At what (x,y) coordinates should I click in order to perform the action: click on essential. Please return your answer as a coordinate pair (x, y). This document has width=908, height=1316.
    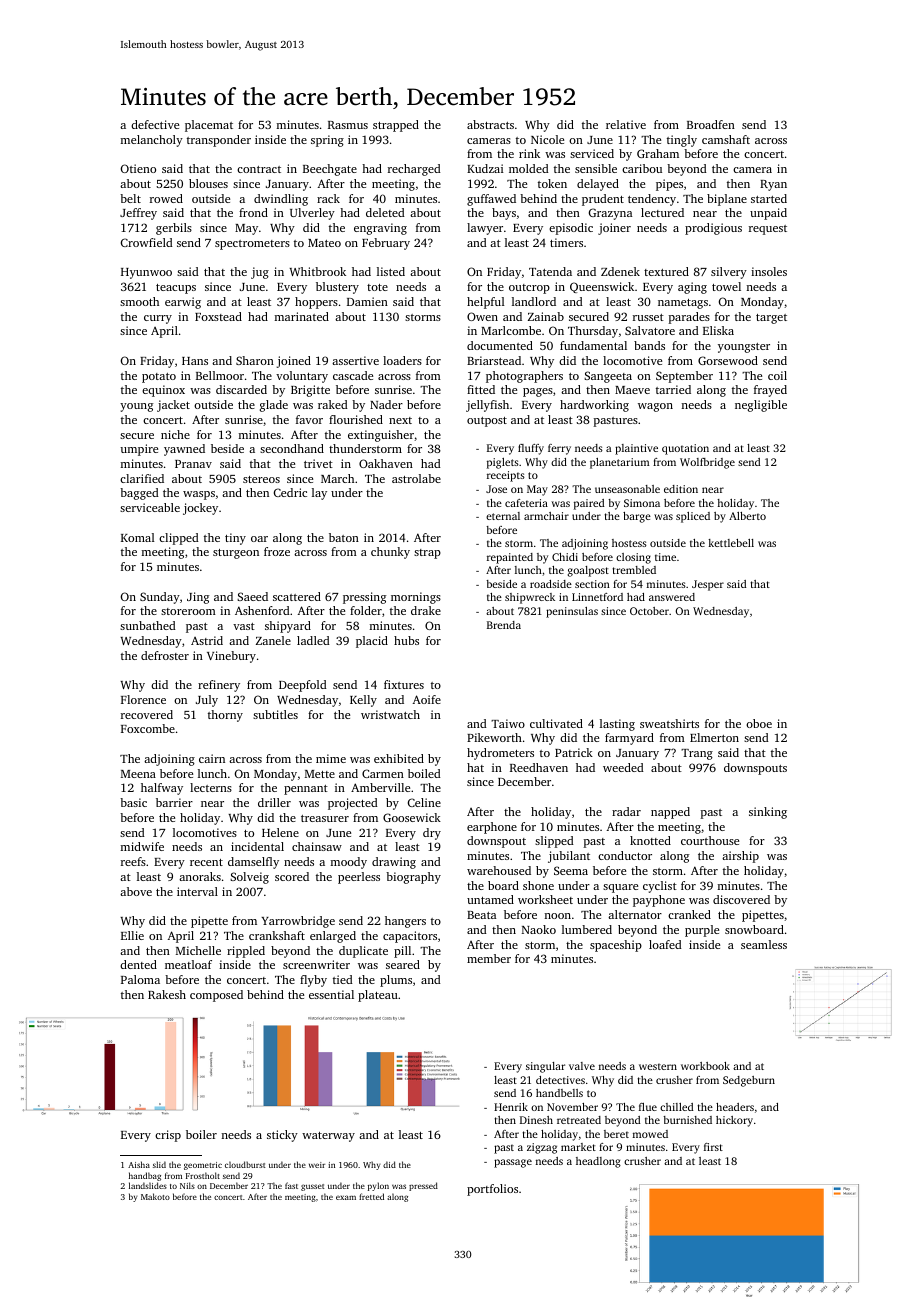
    Looking at the image, I should click on (331, 994).
